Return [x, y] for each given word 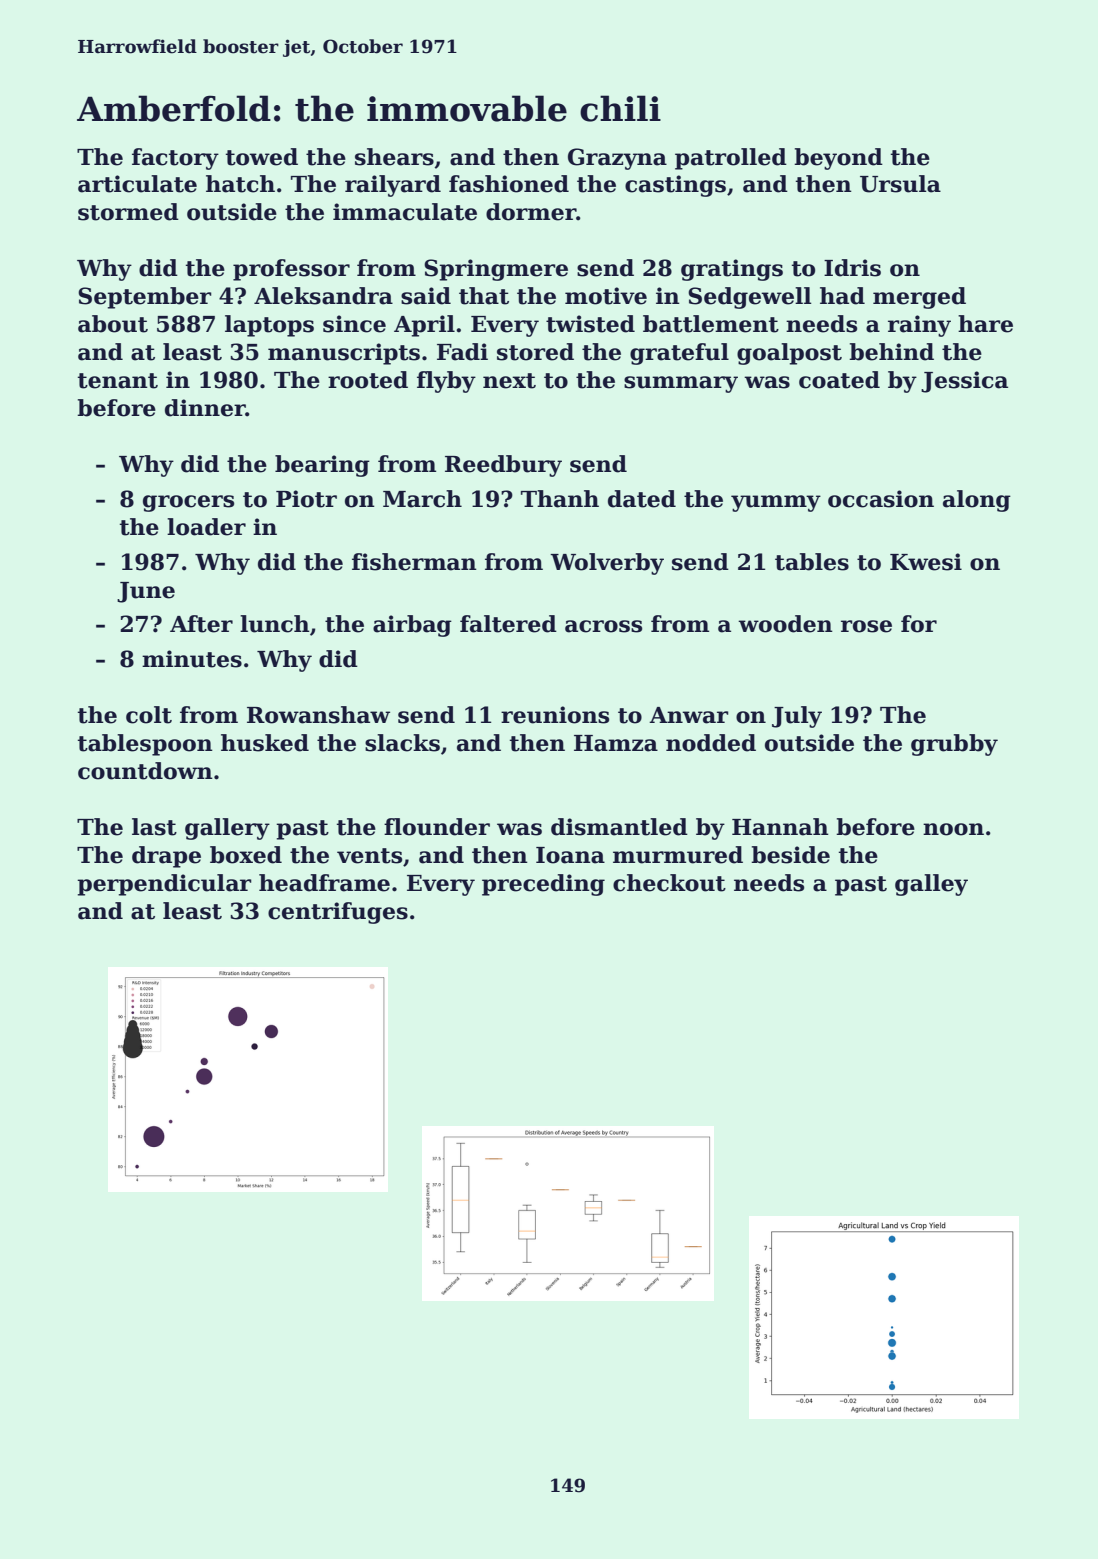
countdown [145, 771]
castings [675, 186]
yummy [776, 503]
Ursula [900, 184]
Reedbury [503, 466]
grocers [188, 503]
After [201, 624]
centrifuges [338, 913]
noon [953, 829]
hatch [240, 184]
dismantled [619, 827]
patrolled [731, 159]
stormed [128, 212]
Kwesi [926, 562]
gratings [732, 270]
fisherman [414, 562]
